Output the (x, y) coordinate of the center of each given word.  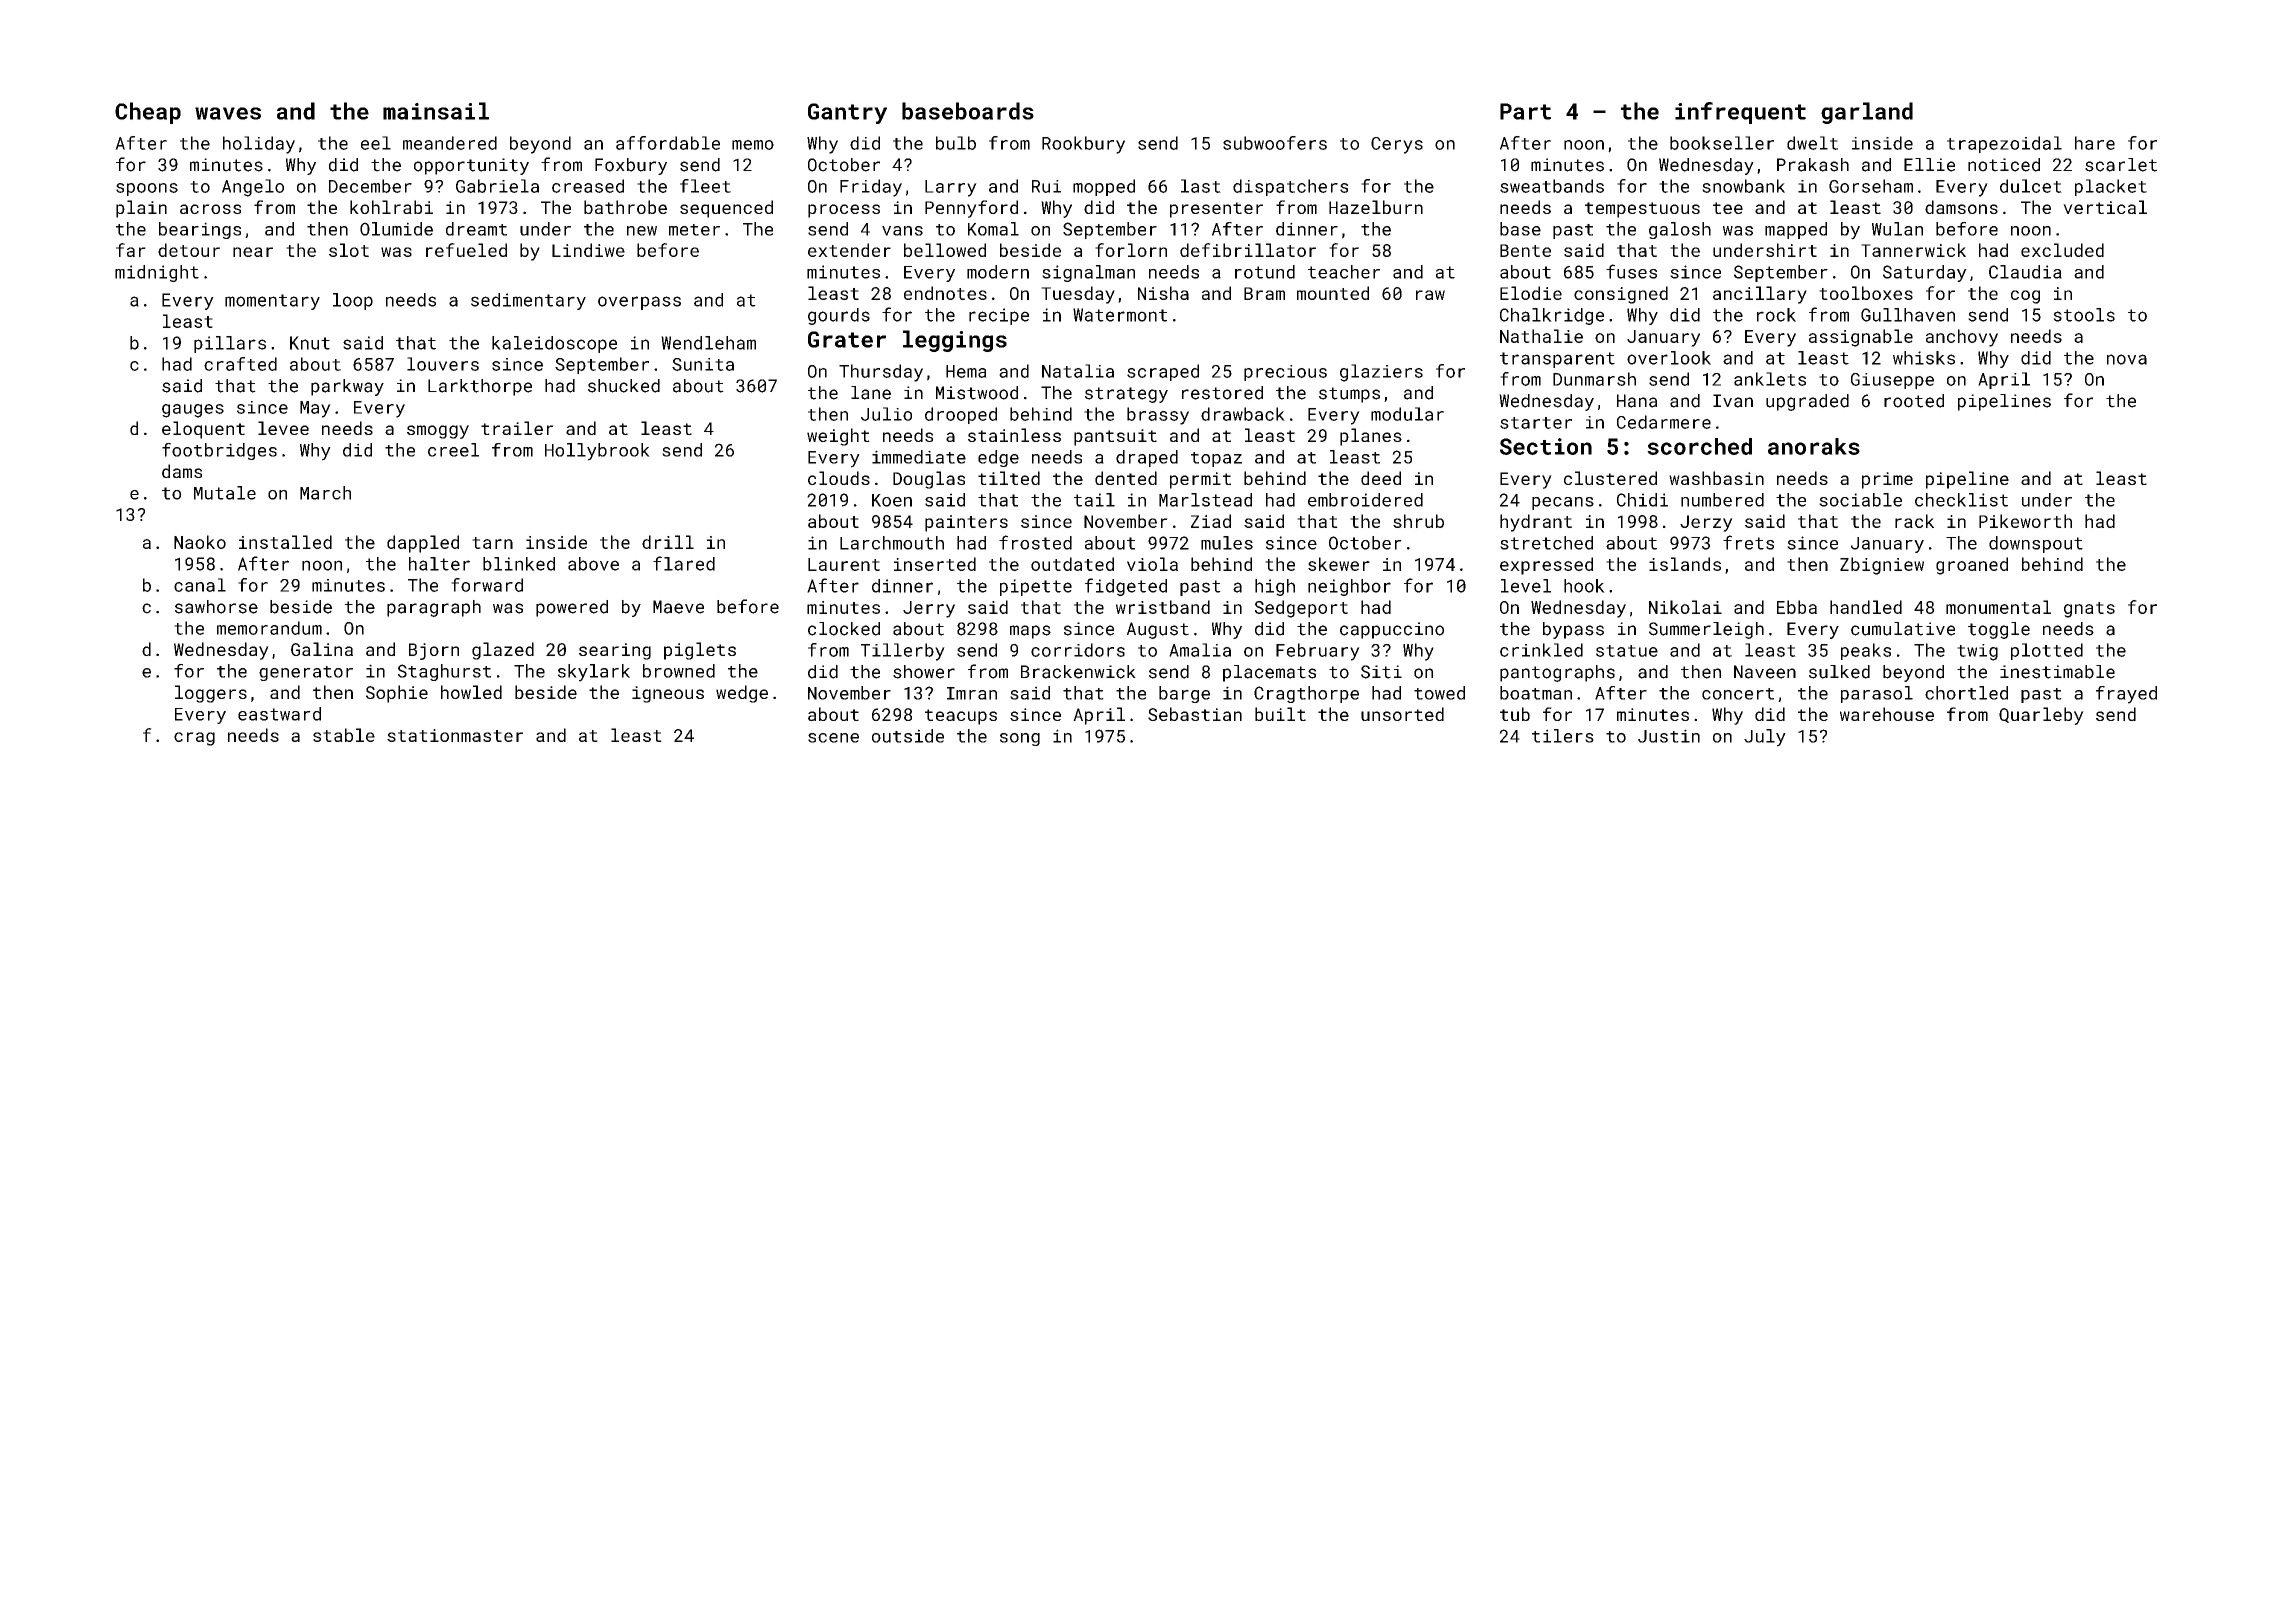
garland (1867, 113)
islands (1685, 564)
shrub (1418, 521)
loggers (211, 694)
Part (1525, 111)
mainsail (436, 111)
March (325, 493)
